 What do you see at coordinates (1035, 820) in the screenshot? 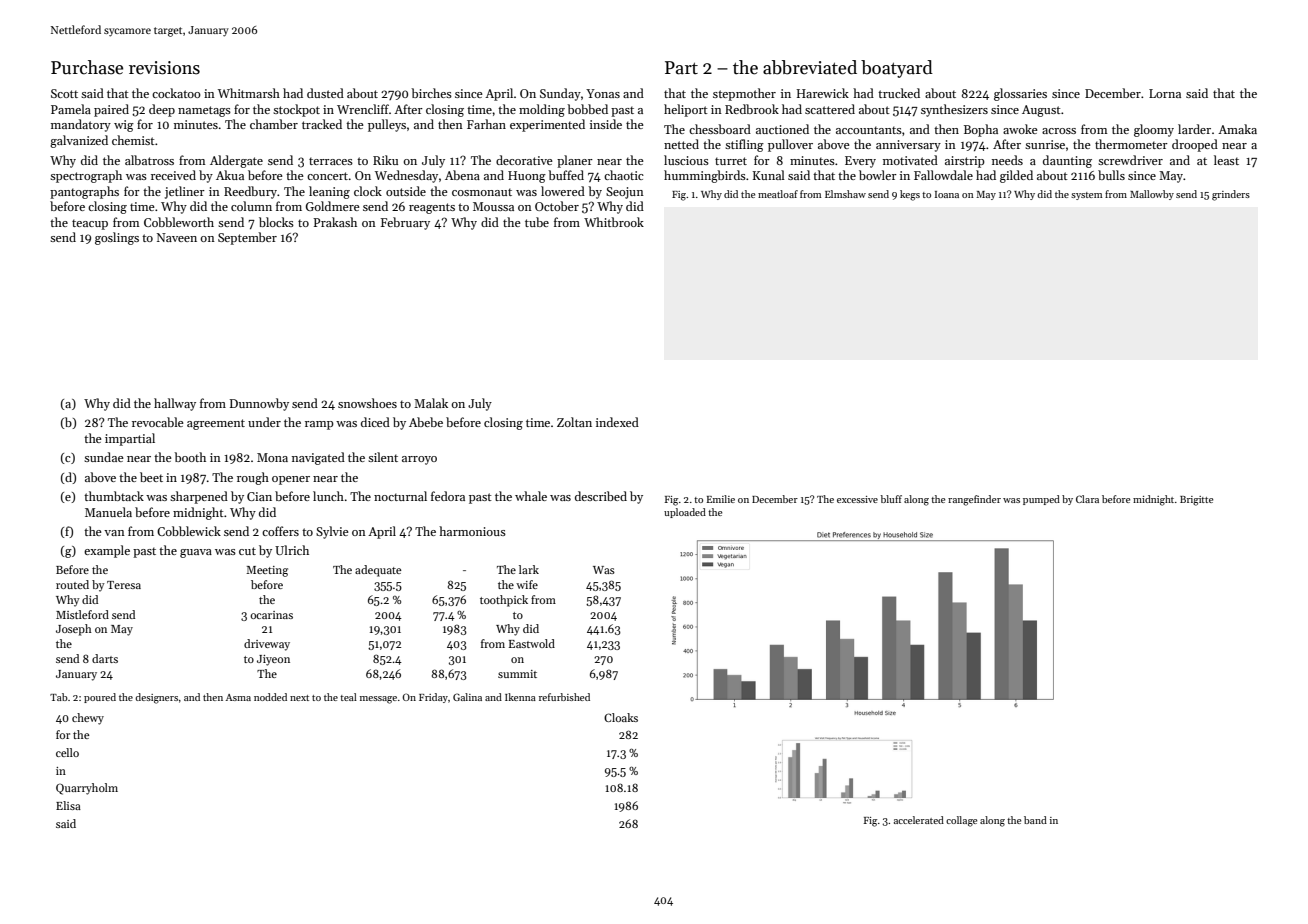
I see `band` at bounding box center [1035, 820].
